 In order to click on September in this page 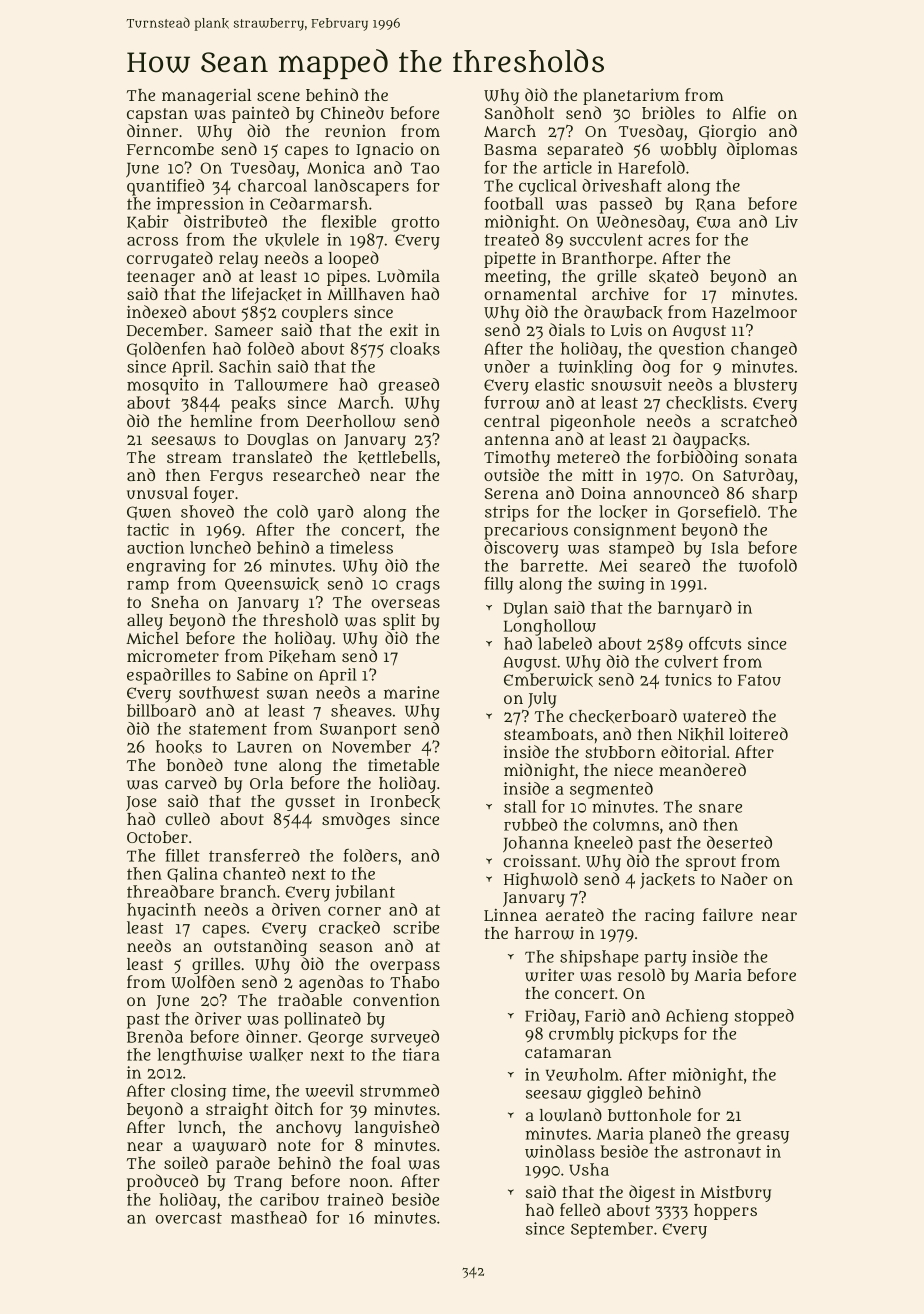, I will do `click(612, 1230)`.
